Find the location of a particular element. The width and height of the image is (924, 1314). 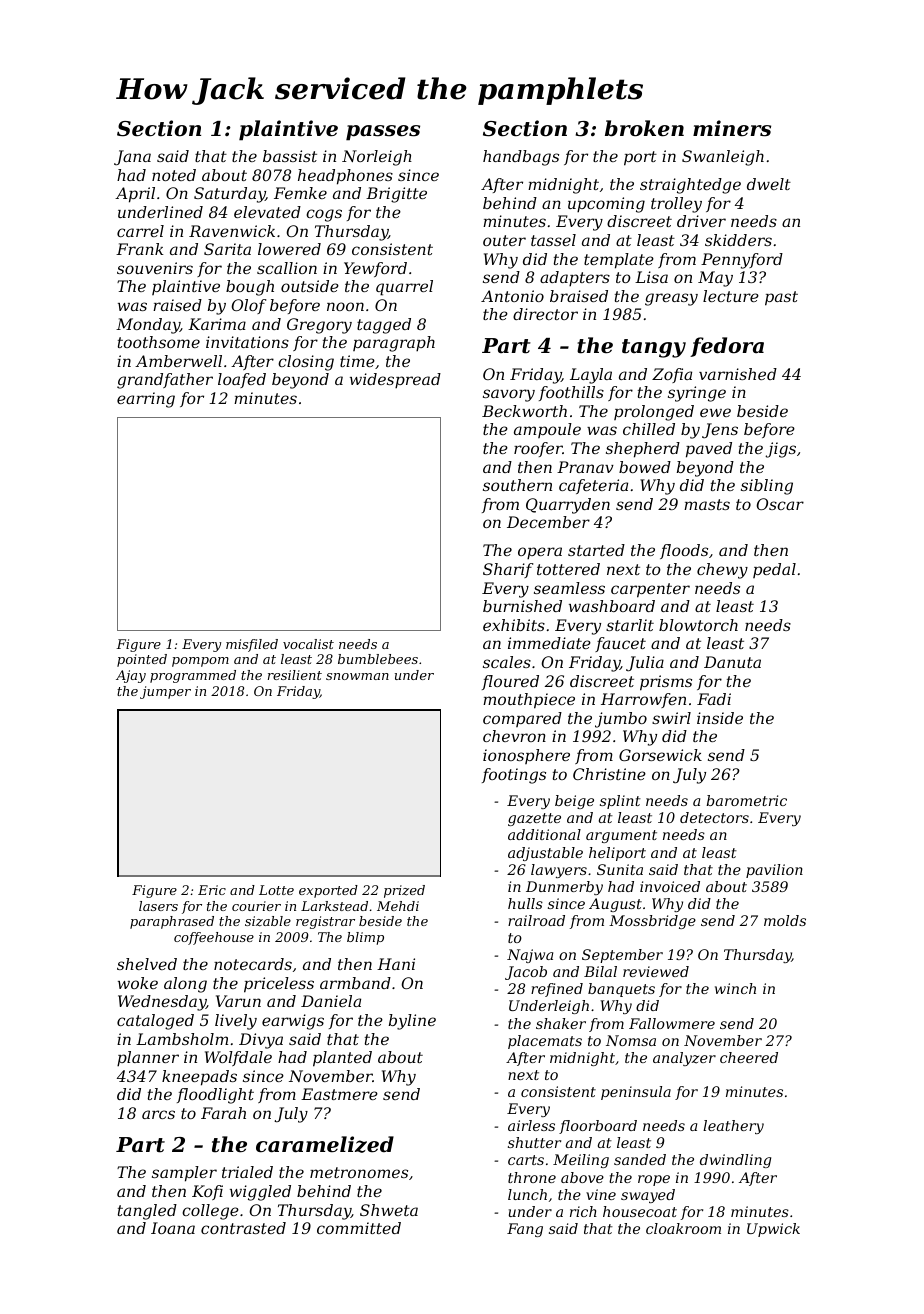

vine is located at coordinates (601, 1194).
